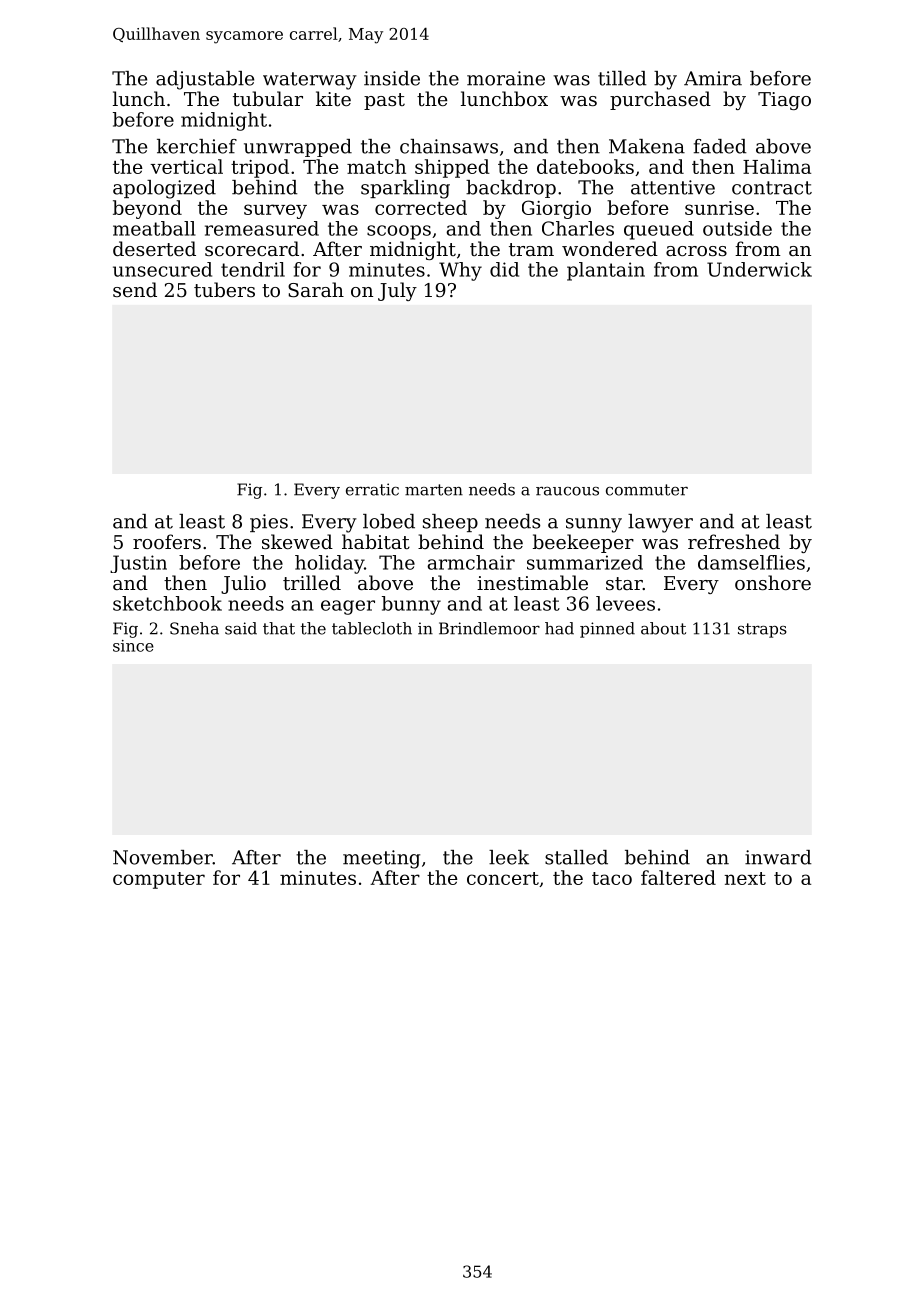 Image resolution: width=924 pixels, height=1308 pixels. Describe the element at coordinates (713, 78) in the screenshot. I see `Amira` at that location.
